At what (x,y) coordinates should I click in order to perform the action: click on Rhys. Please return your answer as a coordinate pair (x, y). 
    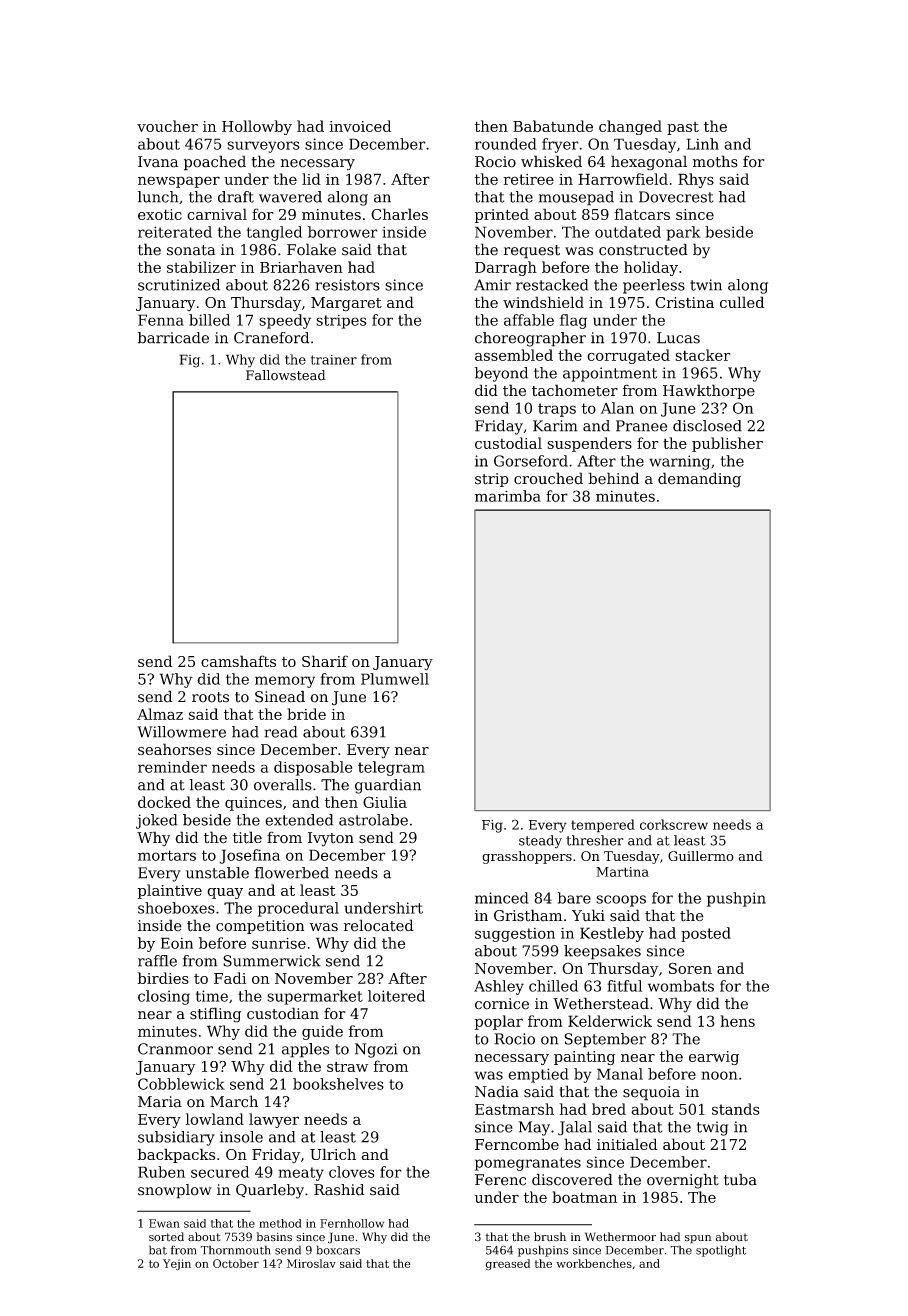
    Looking at the image, I should click on (696, 180).
